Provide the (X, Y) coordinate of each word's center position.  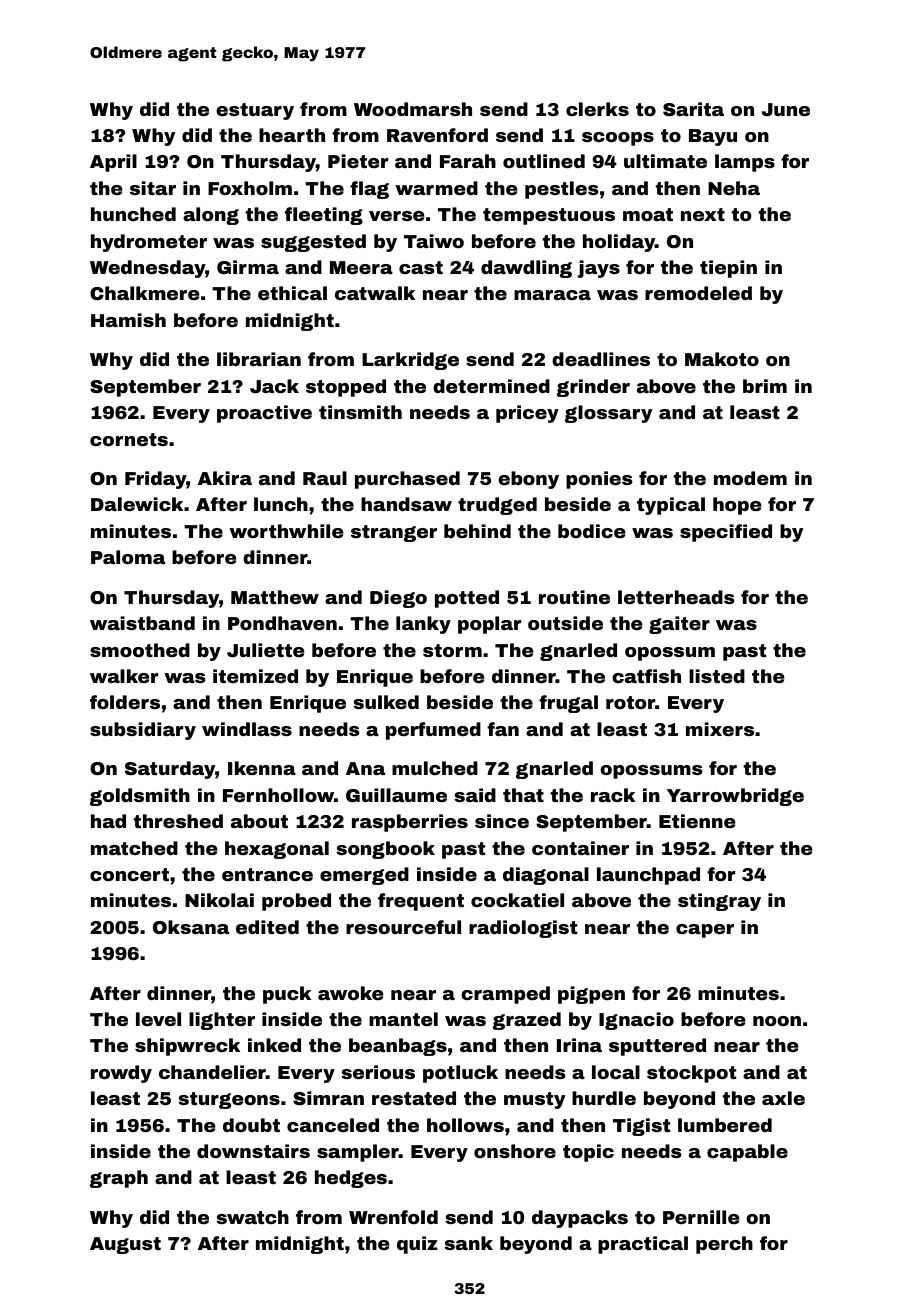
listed (717, 676)
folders (125, 702)
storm (452, 650)
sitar (153, 188)
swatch (252, 1217)
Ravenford (437, 135)
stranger (394, 533)
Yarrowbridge (735, 797)
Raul (325, 478)
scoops (618, 139)
